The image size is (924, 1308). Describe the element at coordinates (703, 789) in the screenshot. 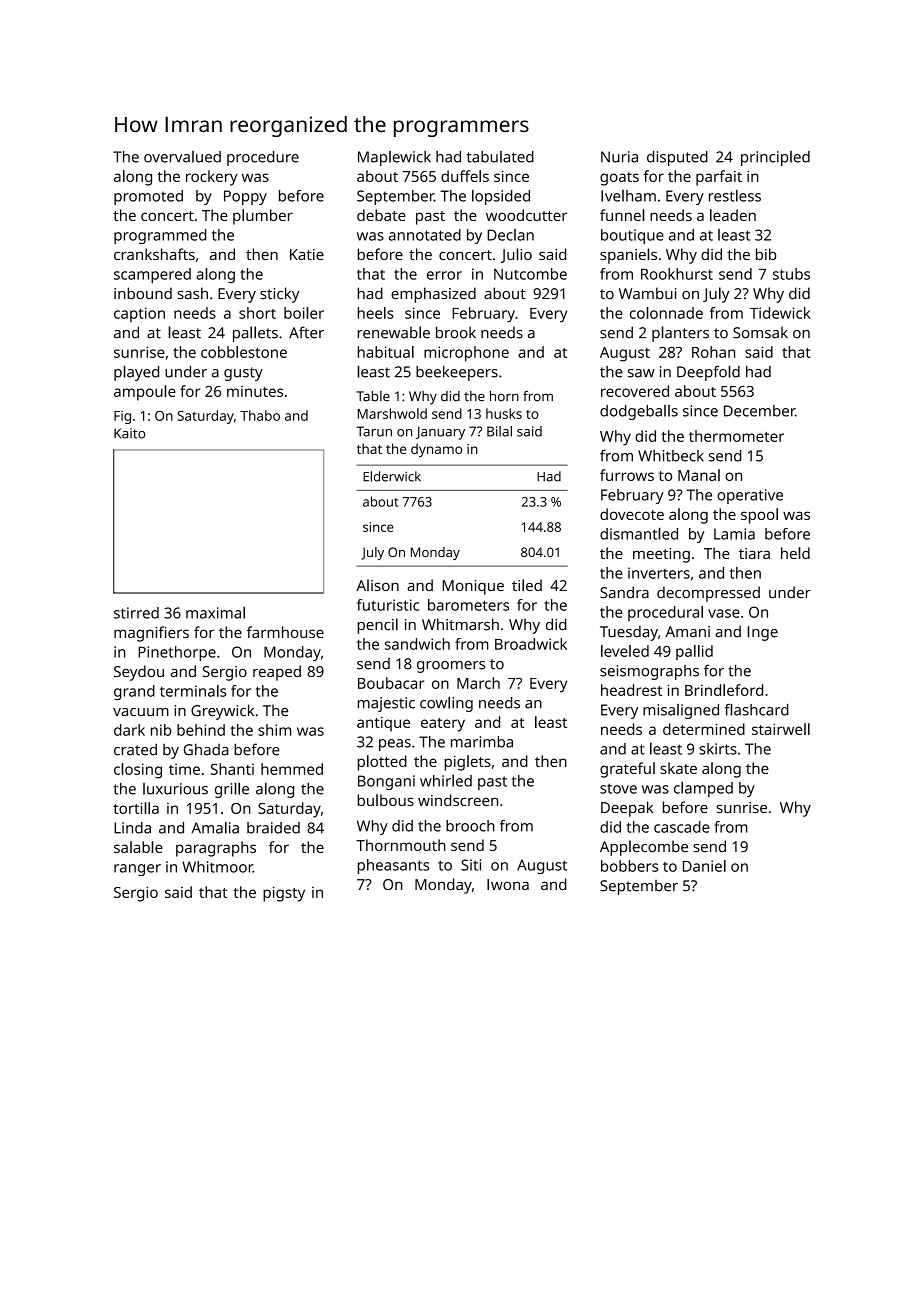

I see `clamped` at that location.
